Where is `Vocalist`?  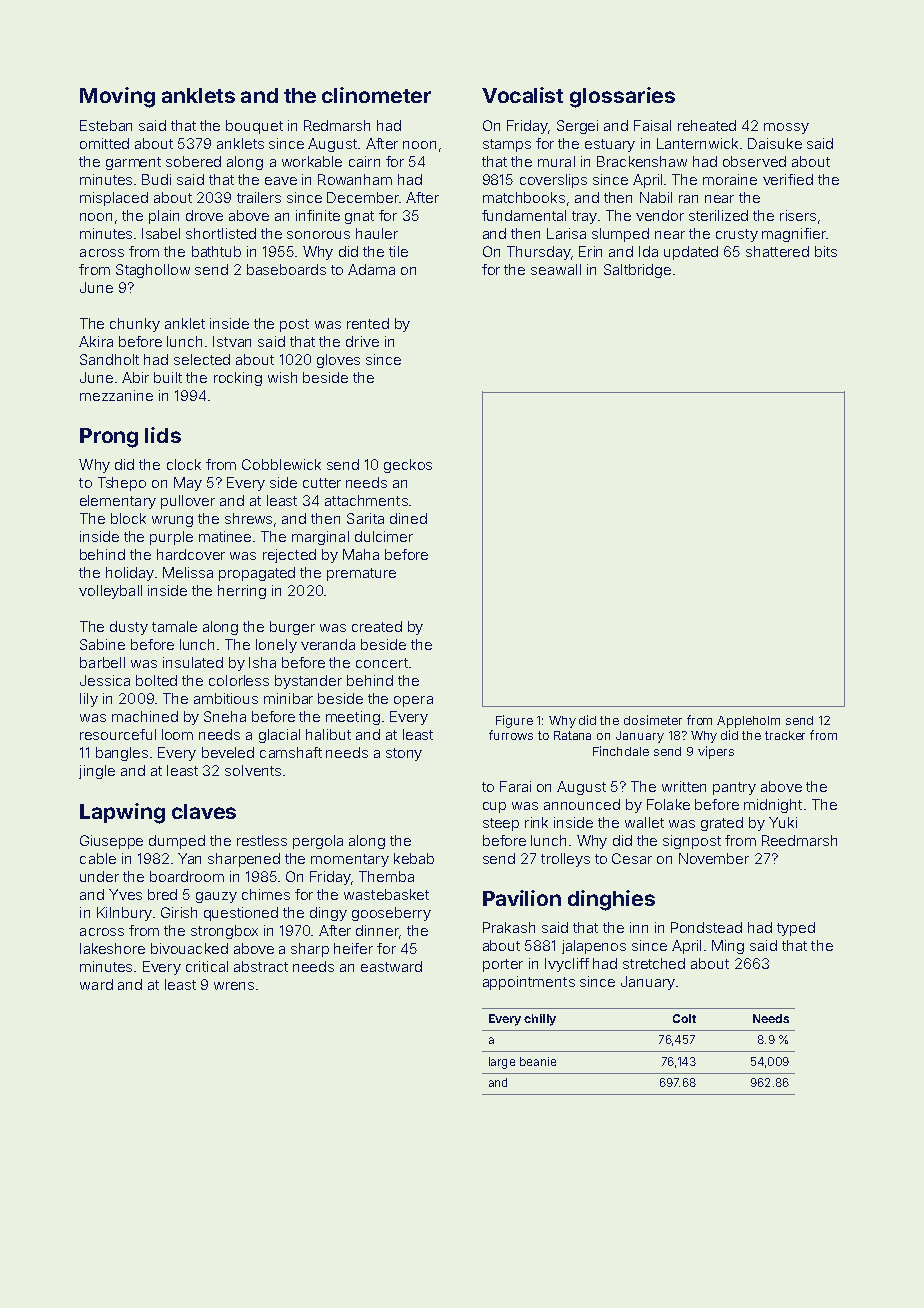
Vocalist is located at coordinates (522, 95).
